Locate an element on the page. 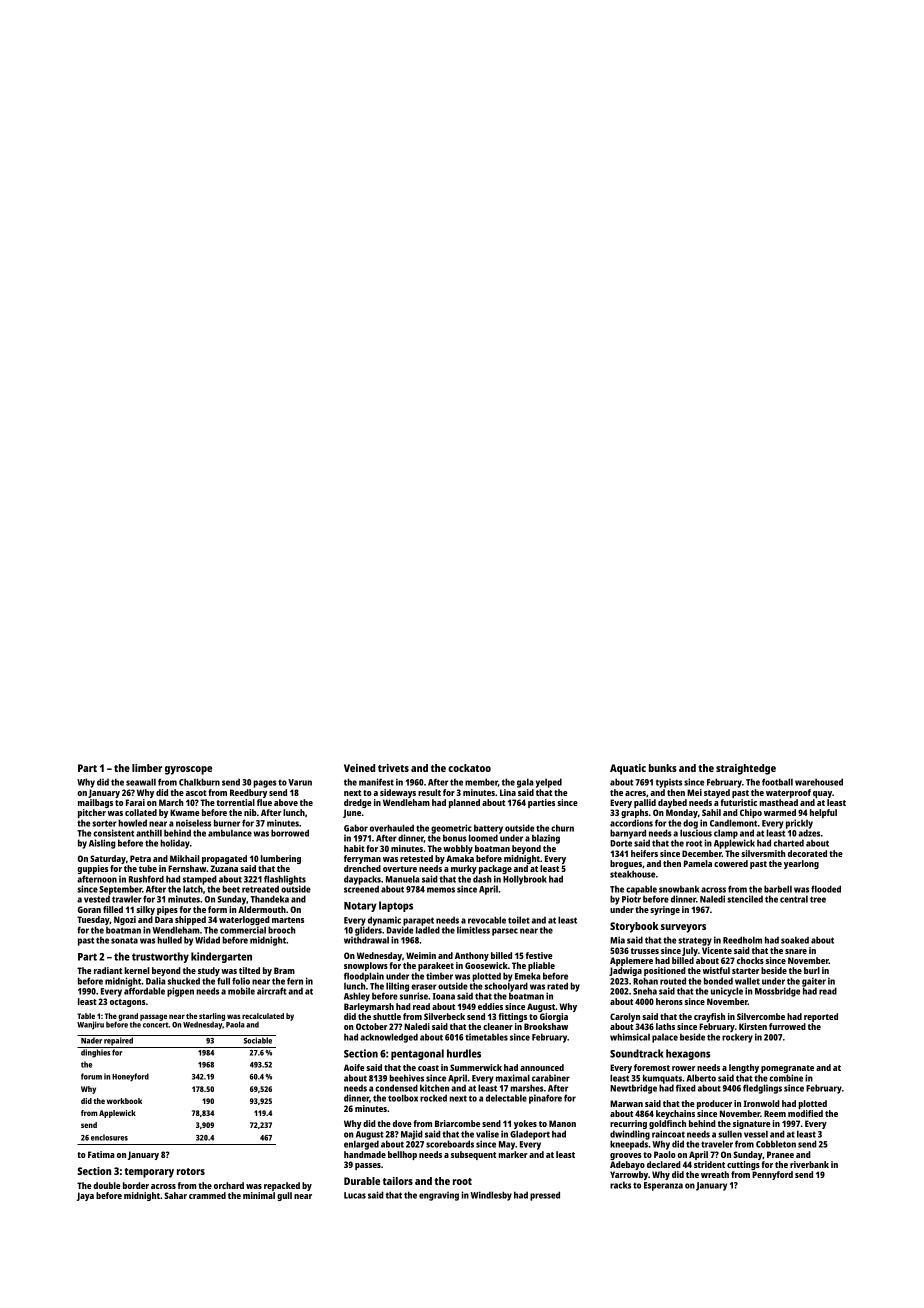  orchard is located at coordinates (229, 1185).
